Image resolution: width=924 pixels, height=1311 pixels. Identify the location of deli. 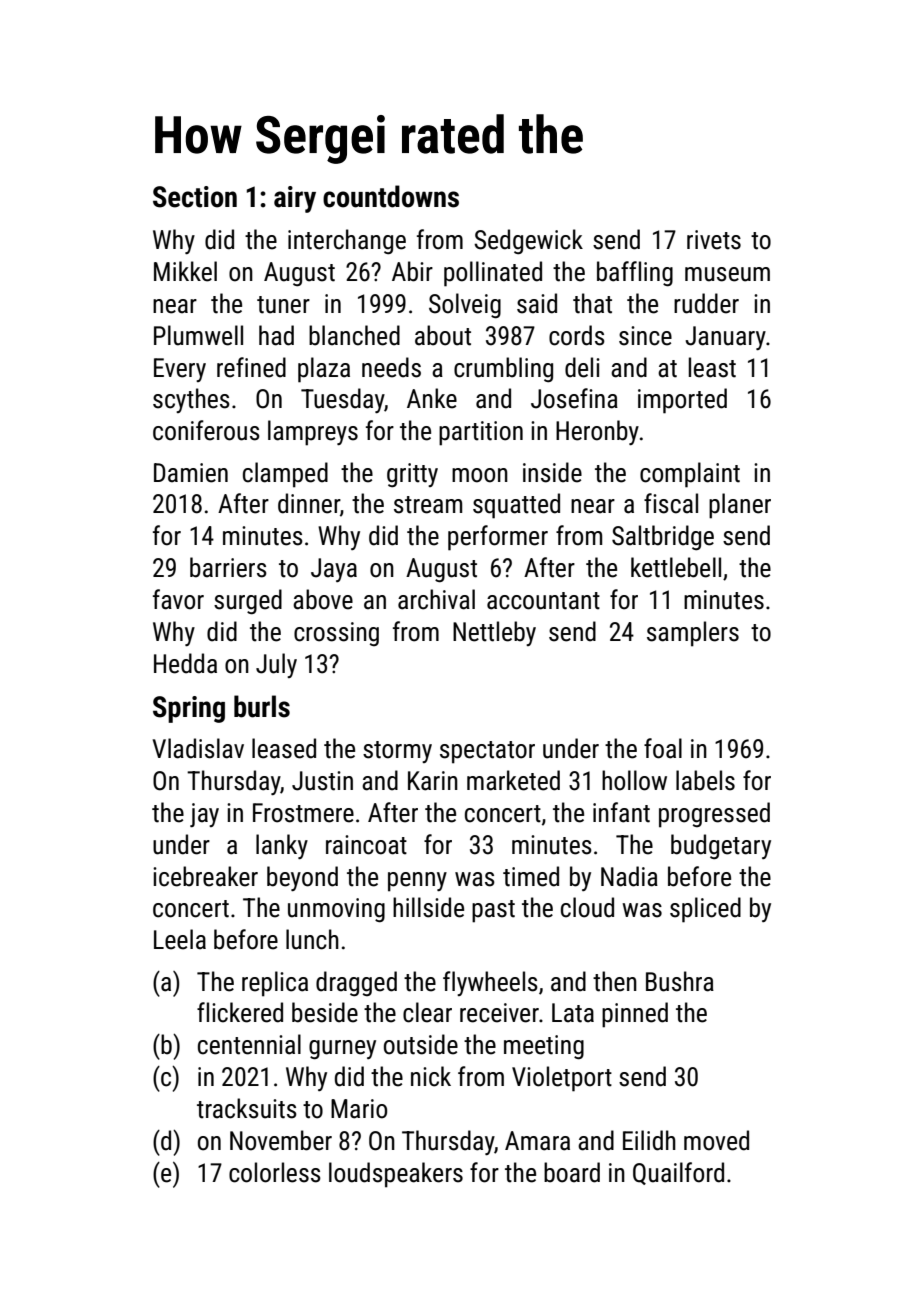
(582, 367).
